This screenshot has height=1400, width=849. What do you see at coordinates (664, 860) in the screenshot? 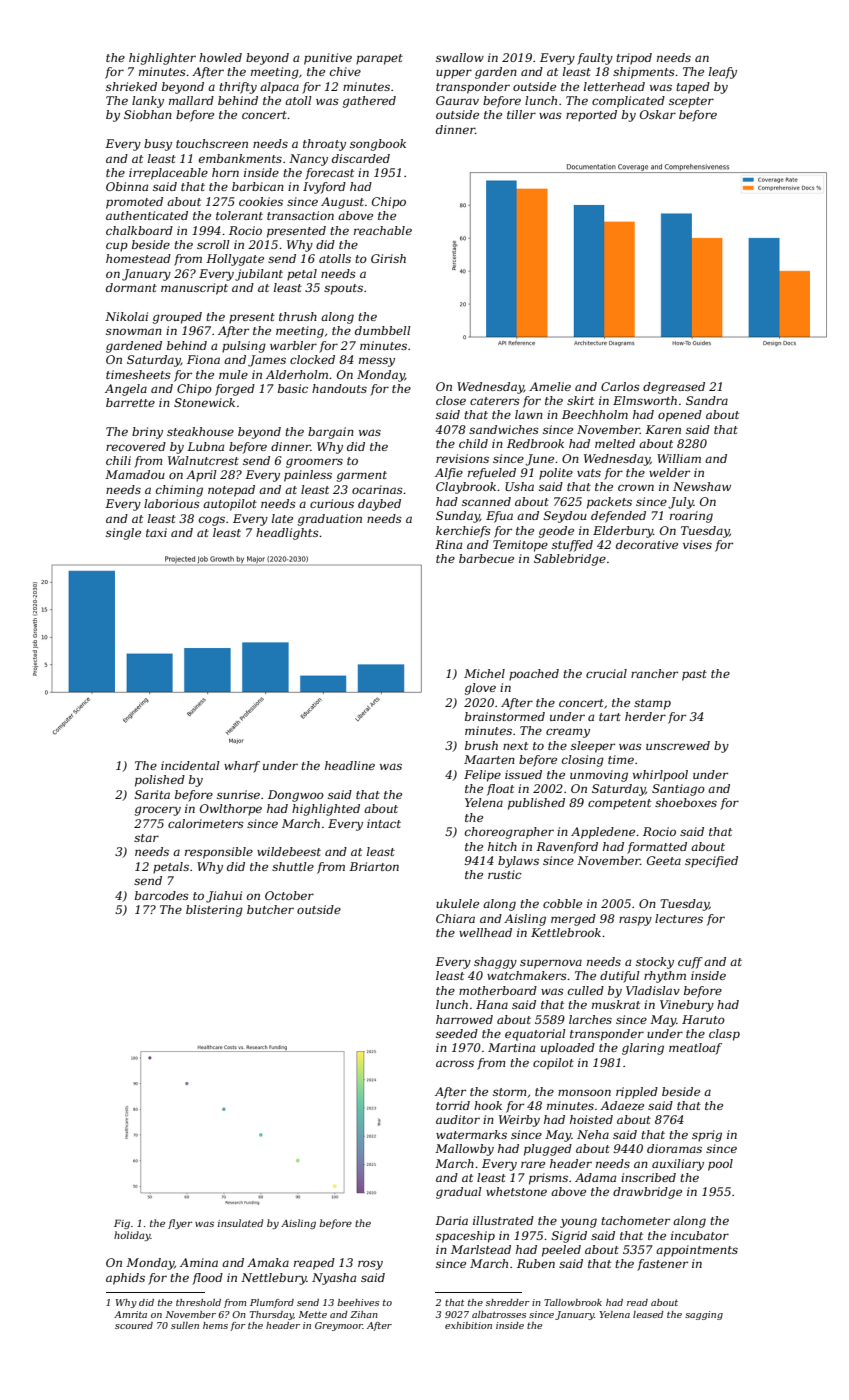
I see `Geeta` at bounding box center [664, 860].
